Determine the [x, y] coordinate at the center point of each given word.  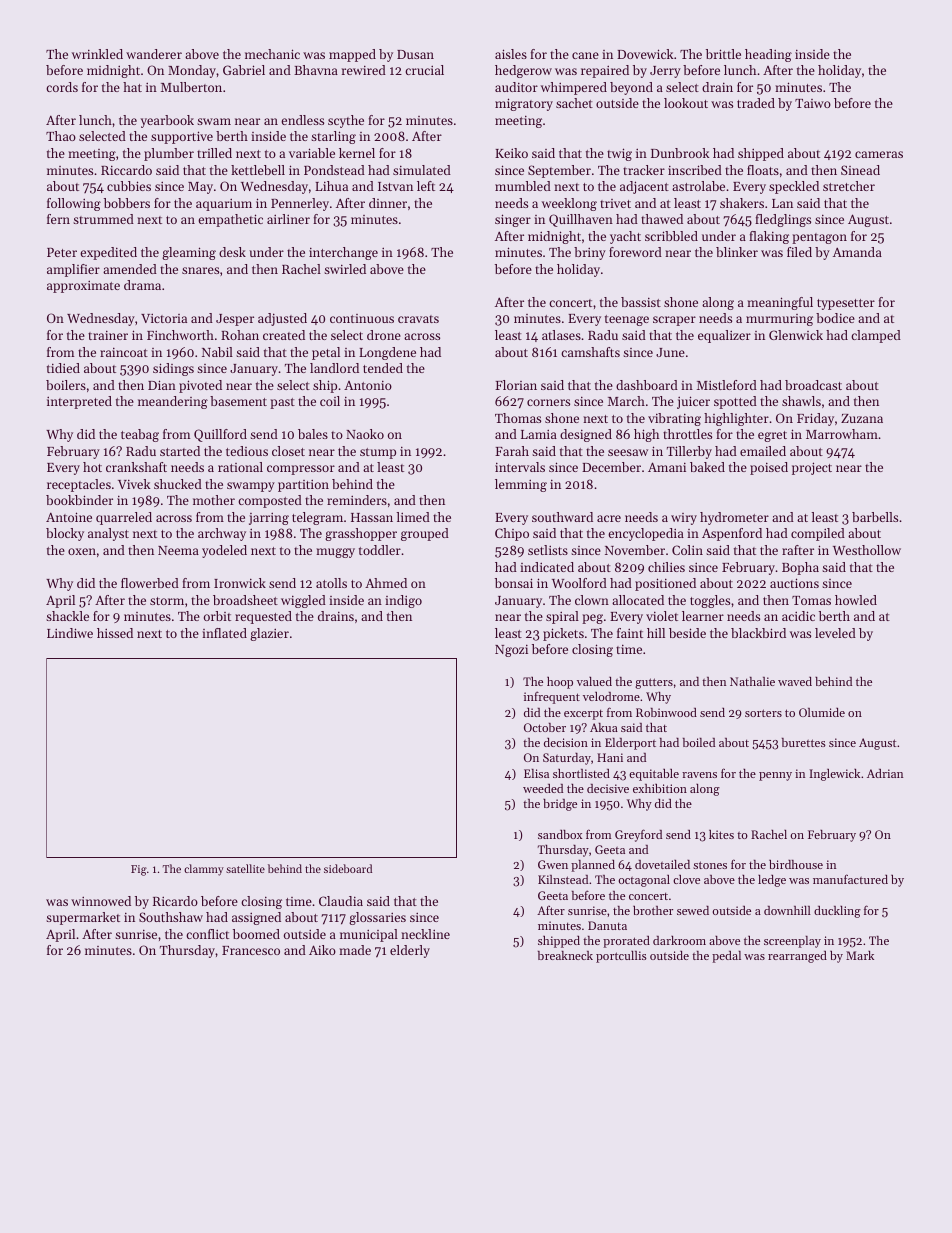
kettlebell [258, 170]
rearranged [797, 957]
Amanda [857, 252]
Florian [516, 385]
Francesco [251, 950]
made [355, 950]
